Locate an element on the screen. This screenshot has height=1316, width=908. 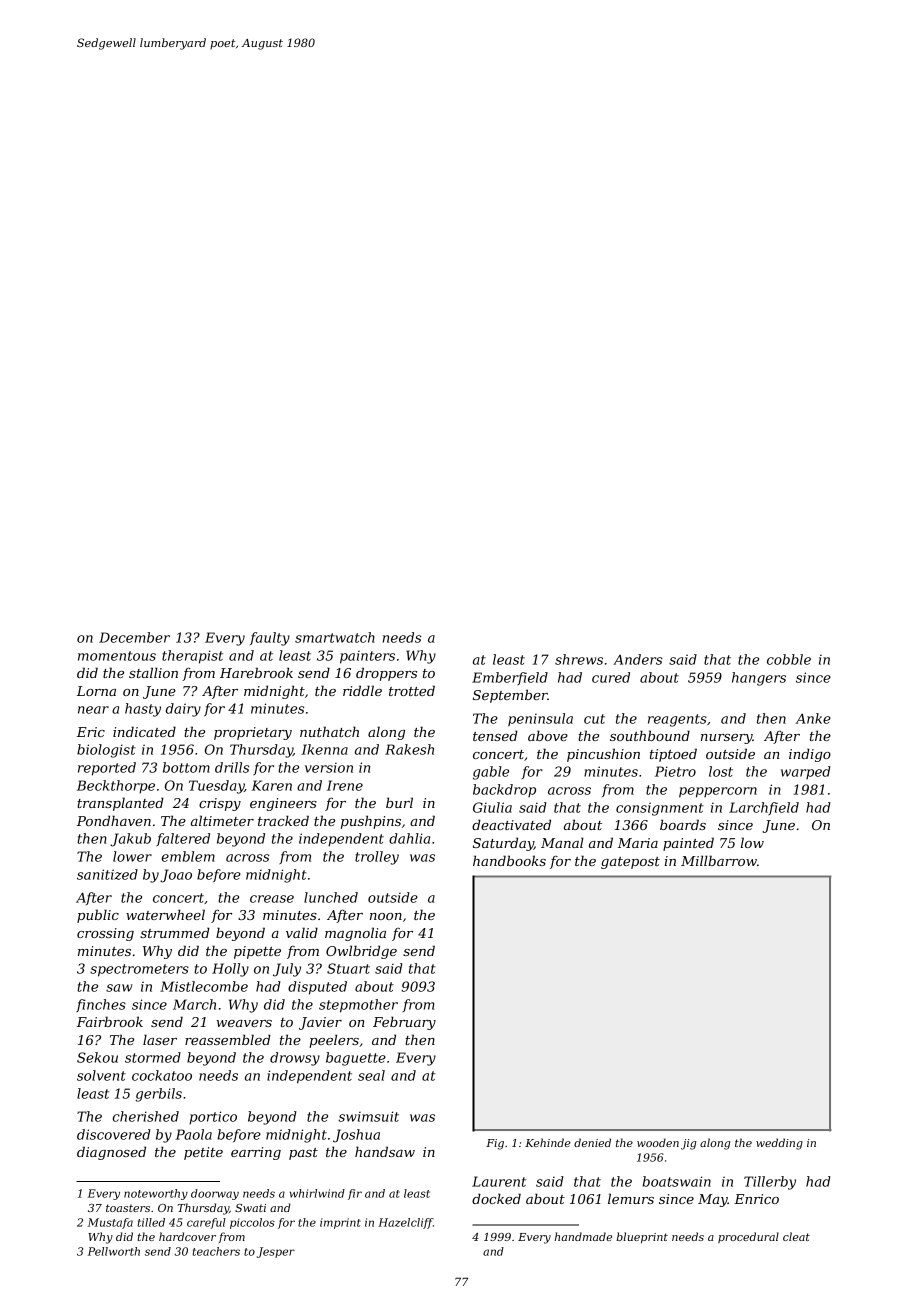
sanitized is located at coordinates (107, 874).
